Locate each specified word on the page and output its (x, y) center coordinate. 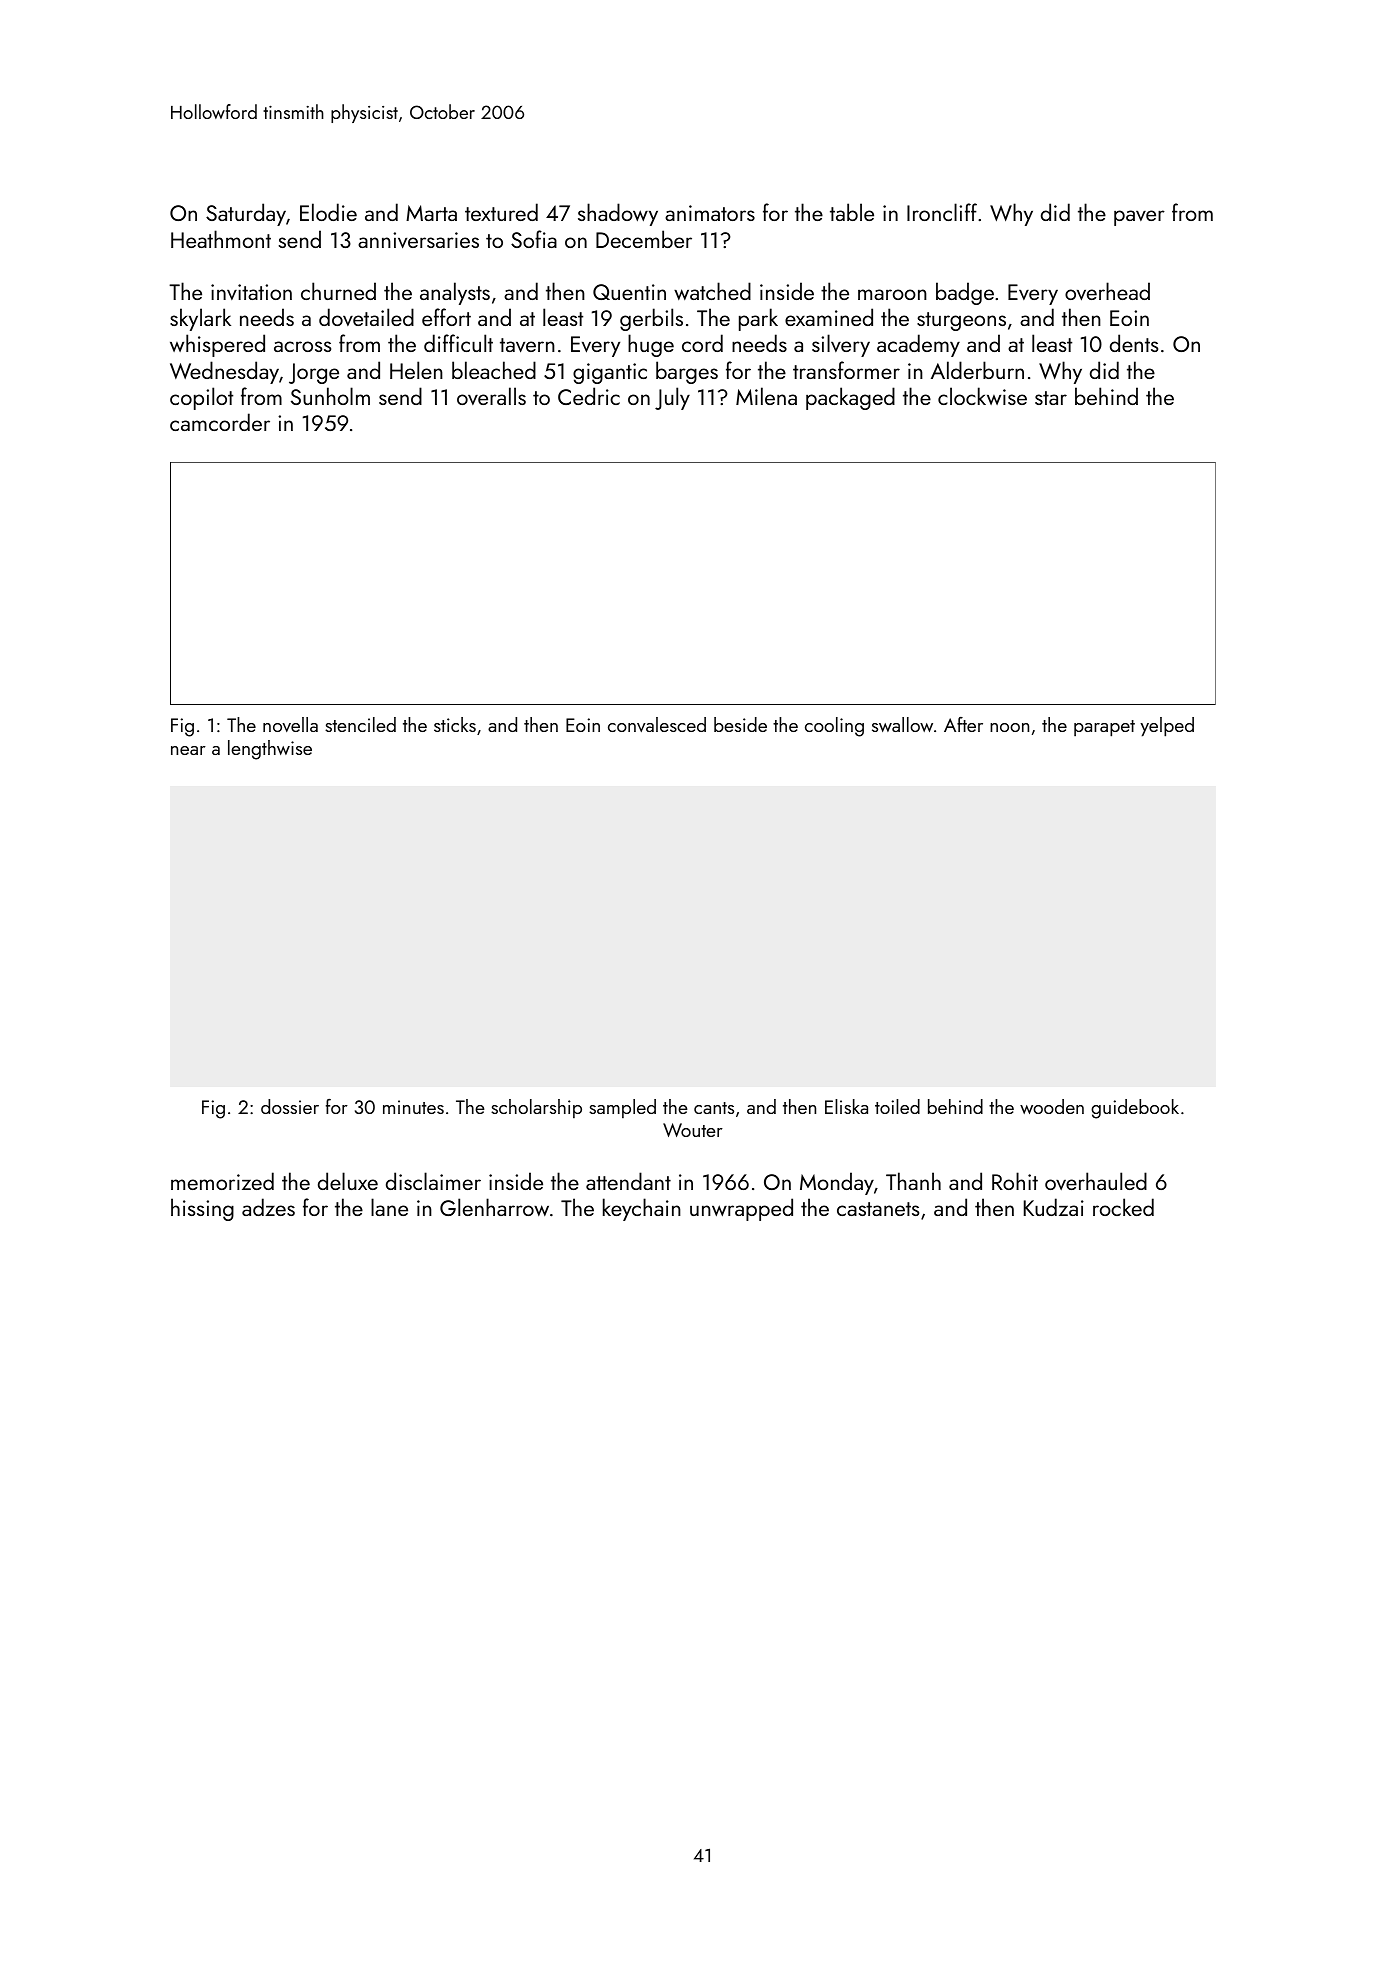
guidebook (1135, 1109)
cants (714, 1108)
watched (712, 291)
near (188, 750)
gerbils (651, 319)
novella (290, 724)
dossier (290, 1106)
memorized (222, 1181)
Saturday (246, 214)
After (963, 724)
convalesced (657, 724)
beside (740, 724)
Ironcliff (942, 212)
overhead (1107, 291)
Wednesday (224, 372)
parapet (1104, 728)
